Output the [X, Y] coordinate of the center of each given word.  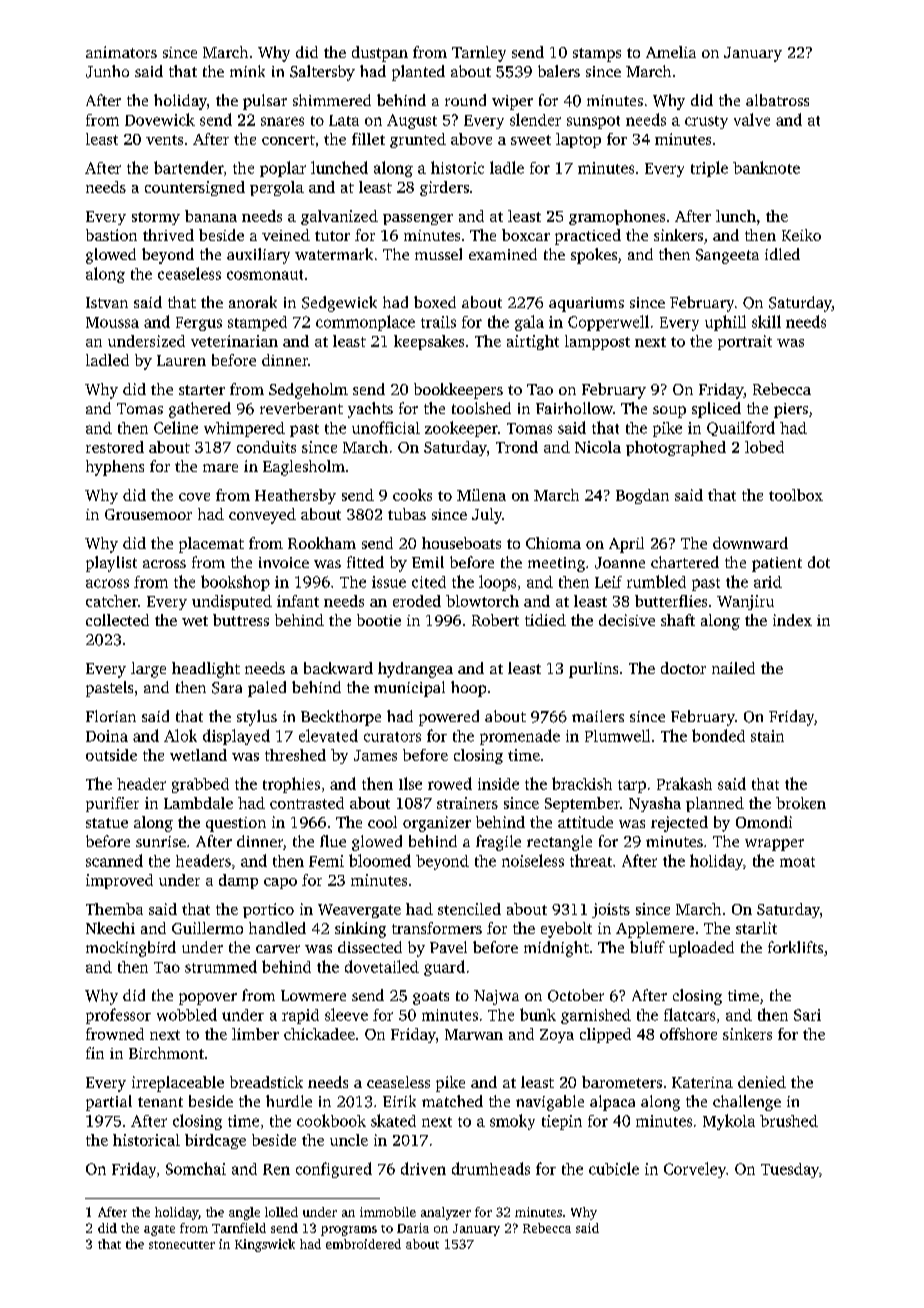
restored [115, 447]
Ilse [410, 783]
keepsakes [429, 342]
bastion [111, 235]
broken [801, 803]
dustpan [380, 54]
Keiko [801, 235]
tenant [160, 1102]
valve [752, 119]
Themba [114, 909]
